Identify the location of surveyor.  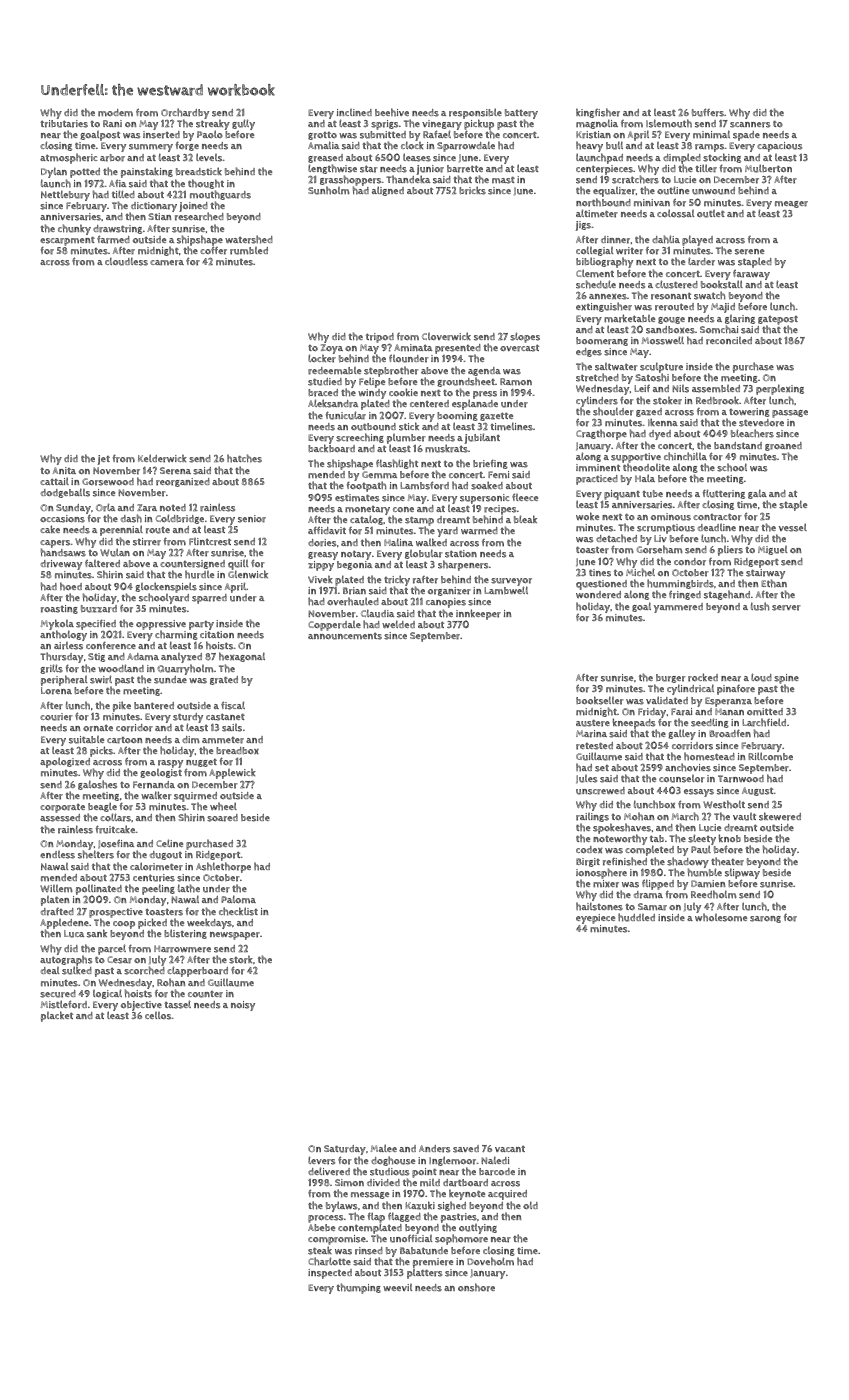
(511, 582).
